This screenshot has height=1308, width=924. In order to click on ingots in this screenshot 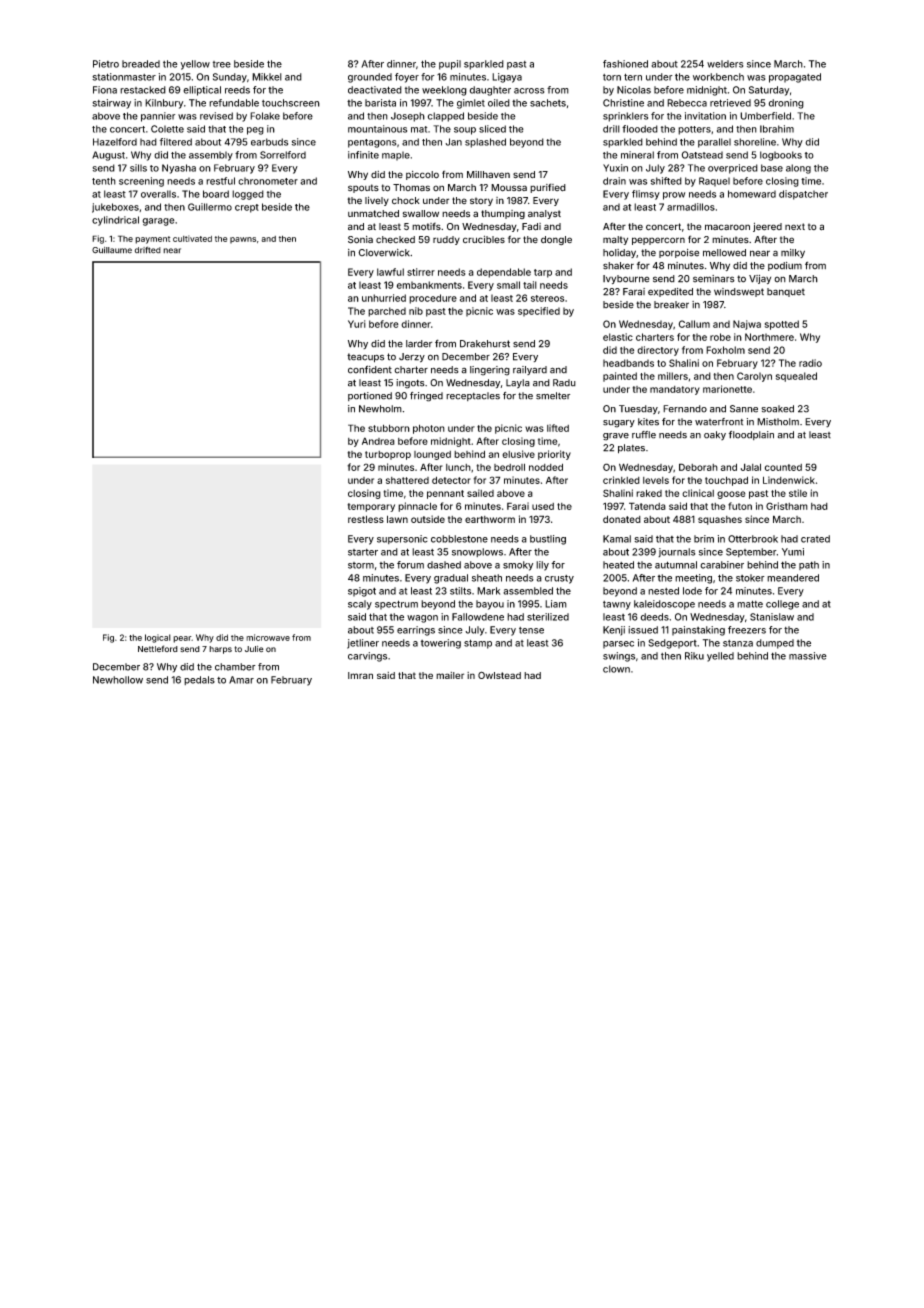, I will do `click(410, 384)`.
